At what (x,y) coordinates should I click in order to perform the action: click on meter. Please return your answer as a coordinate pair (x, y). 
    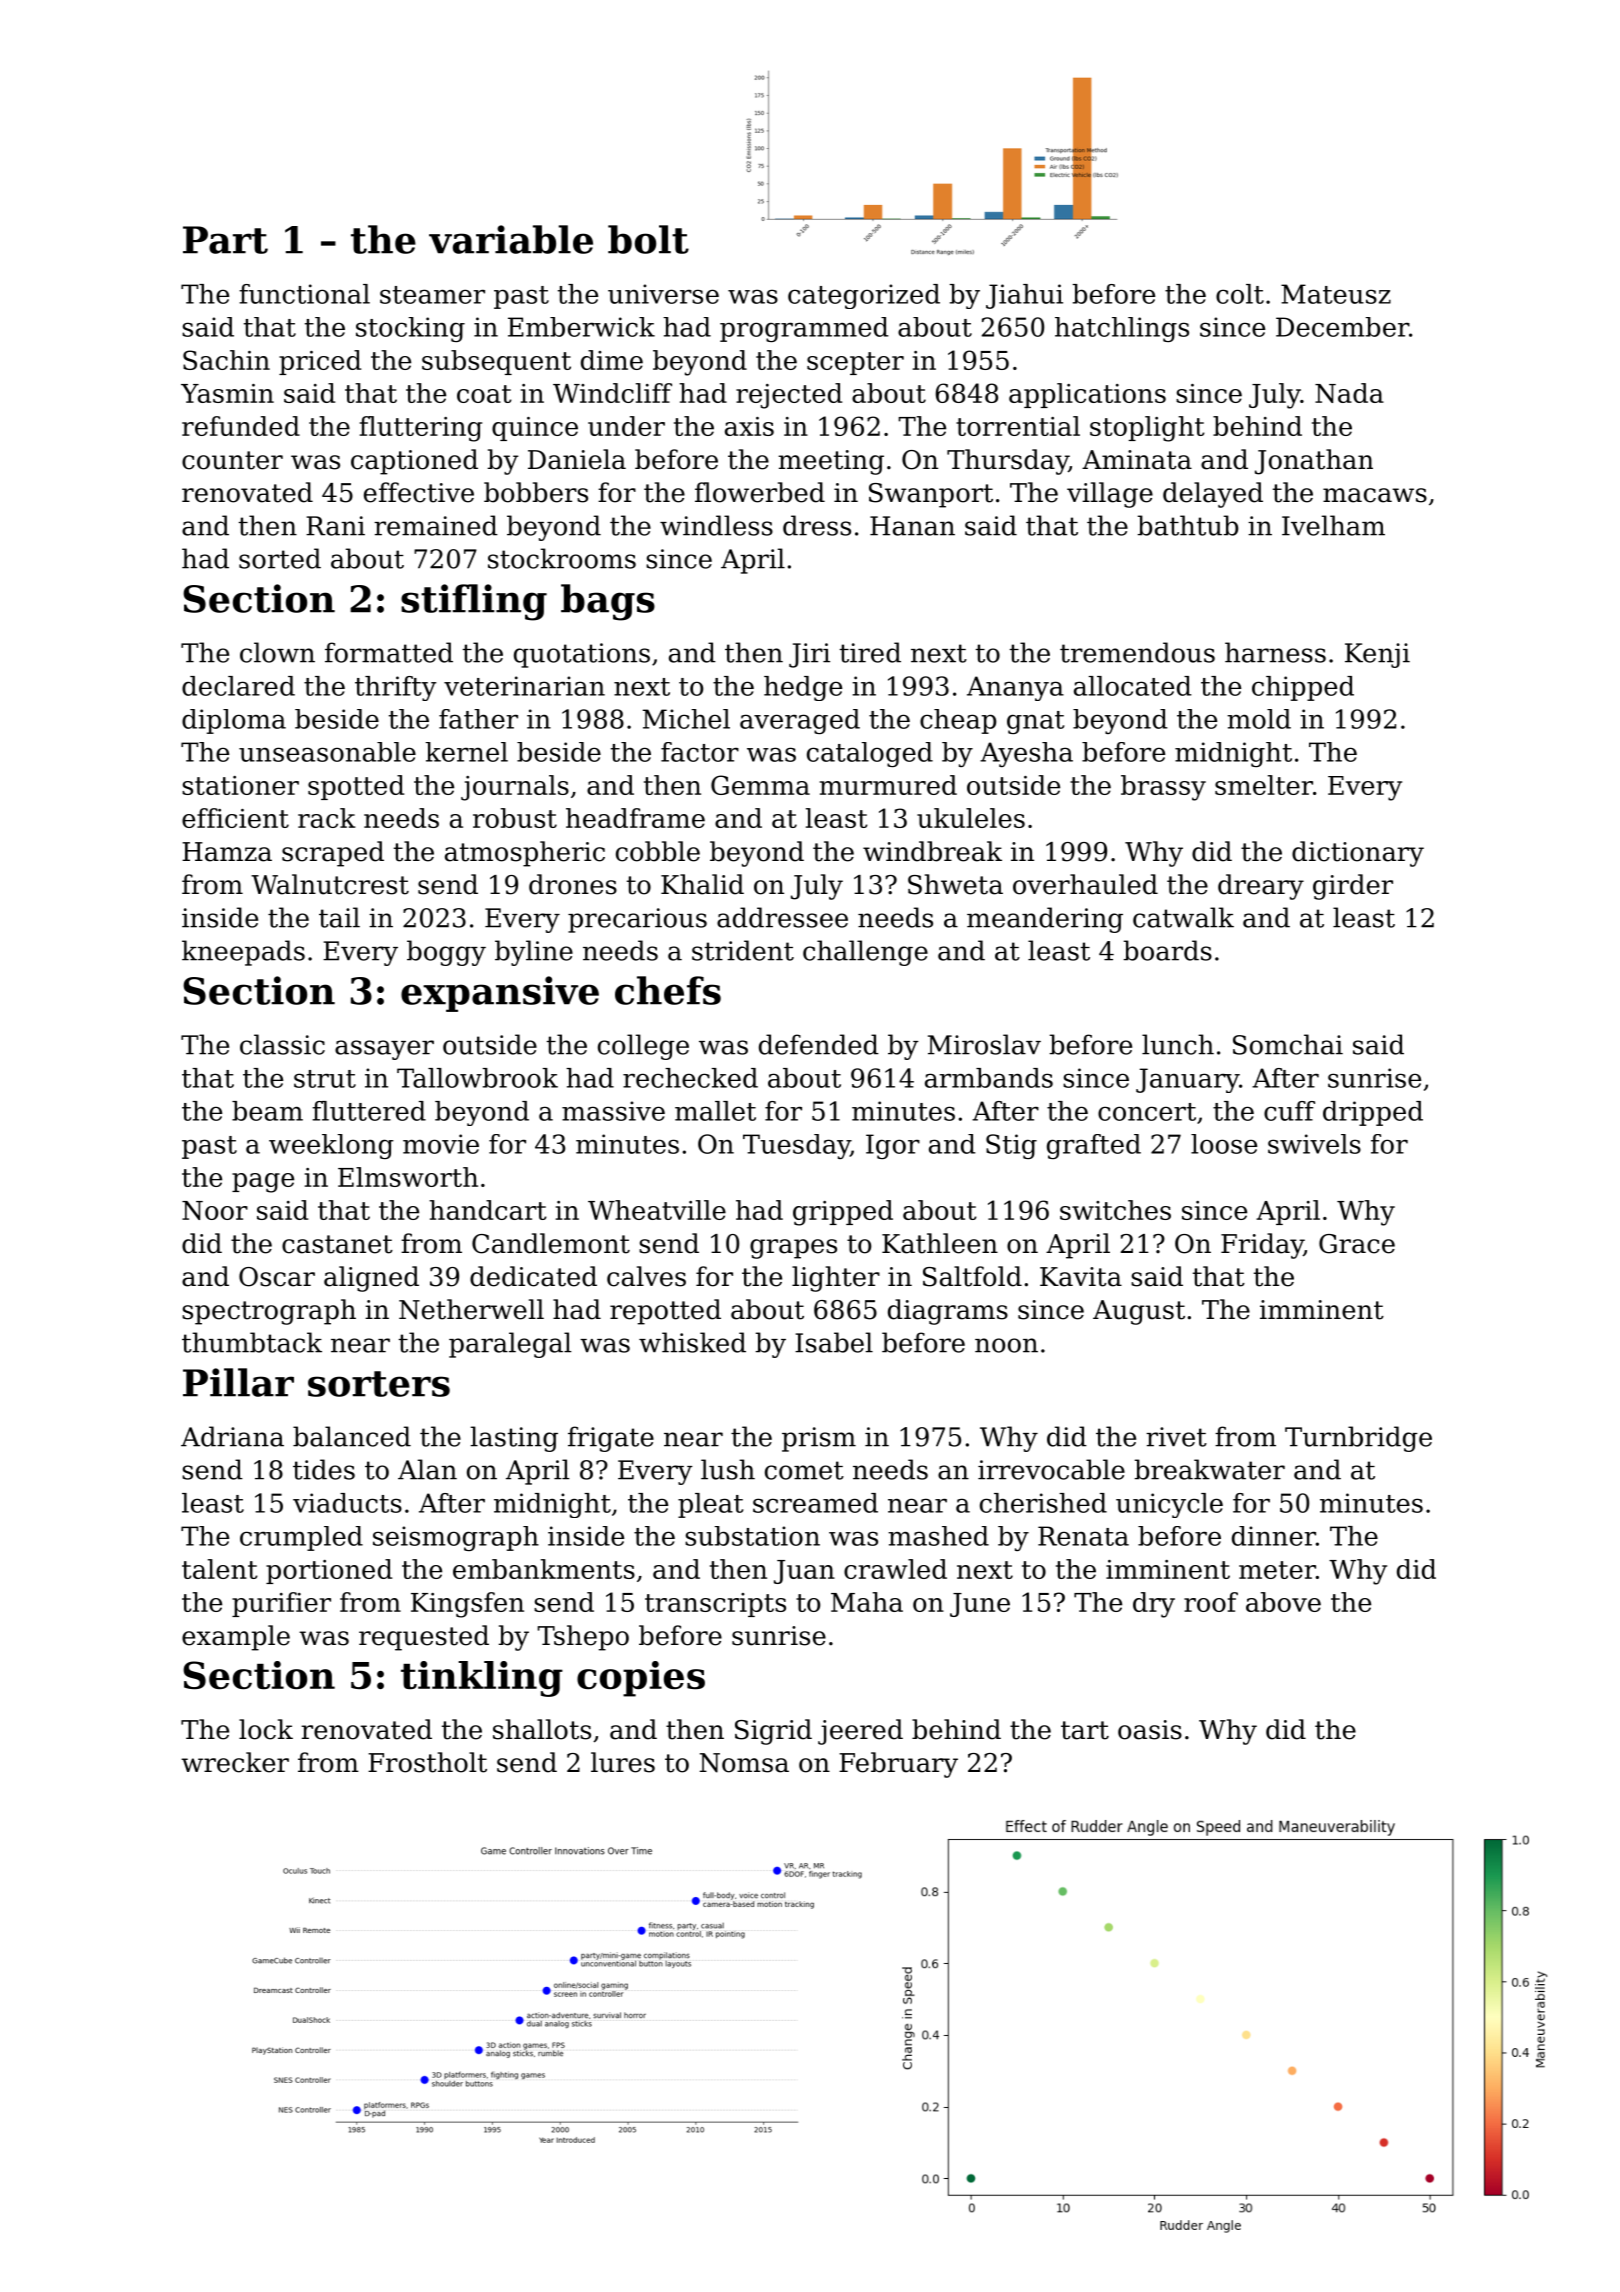
    Looking at the image, I should click on (1277, 1570).
